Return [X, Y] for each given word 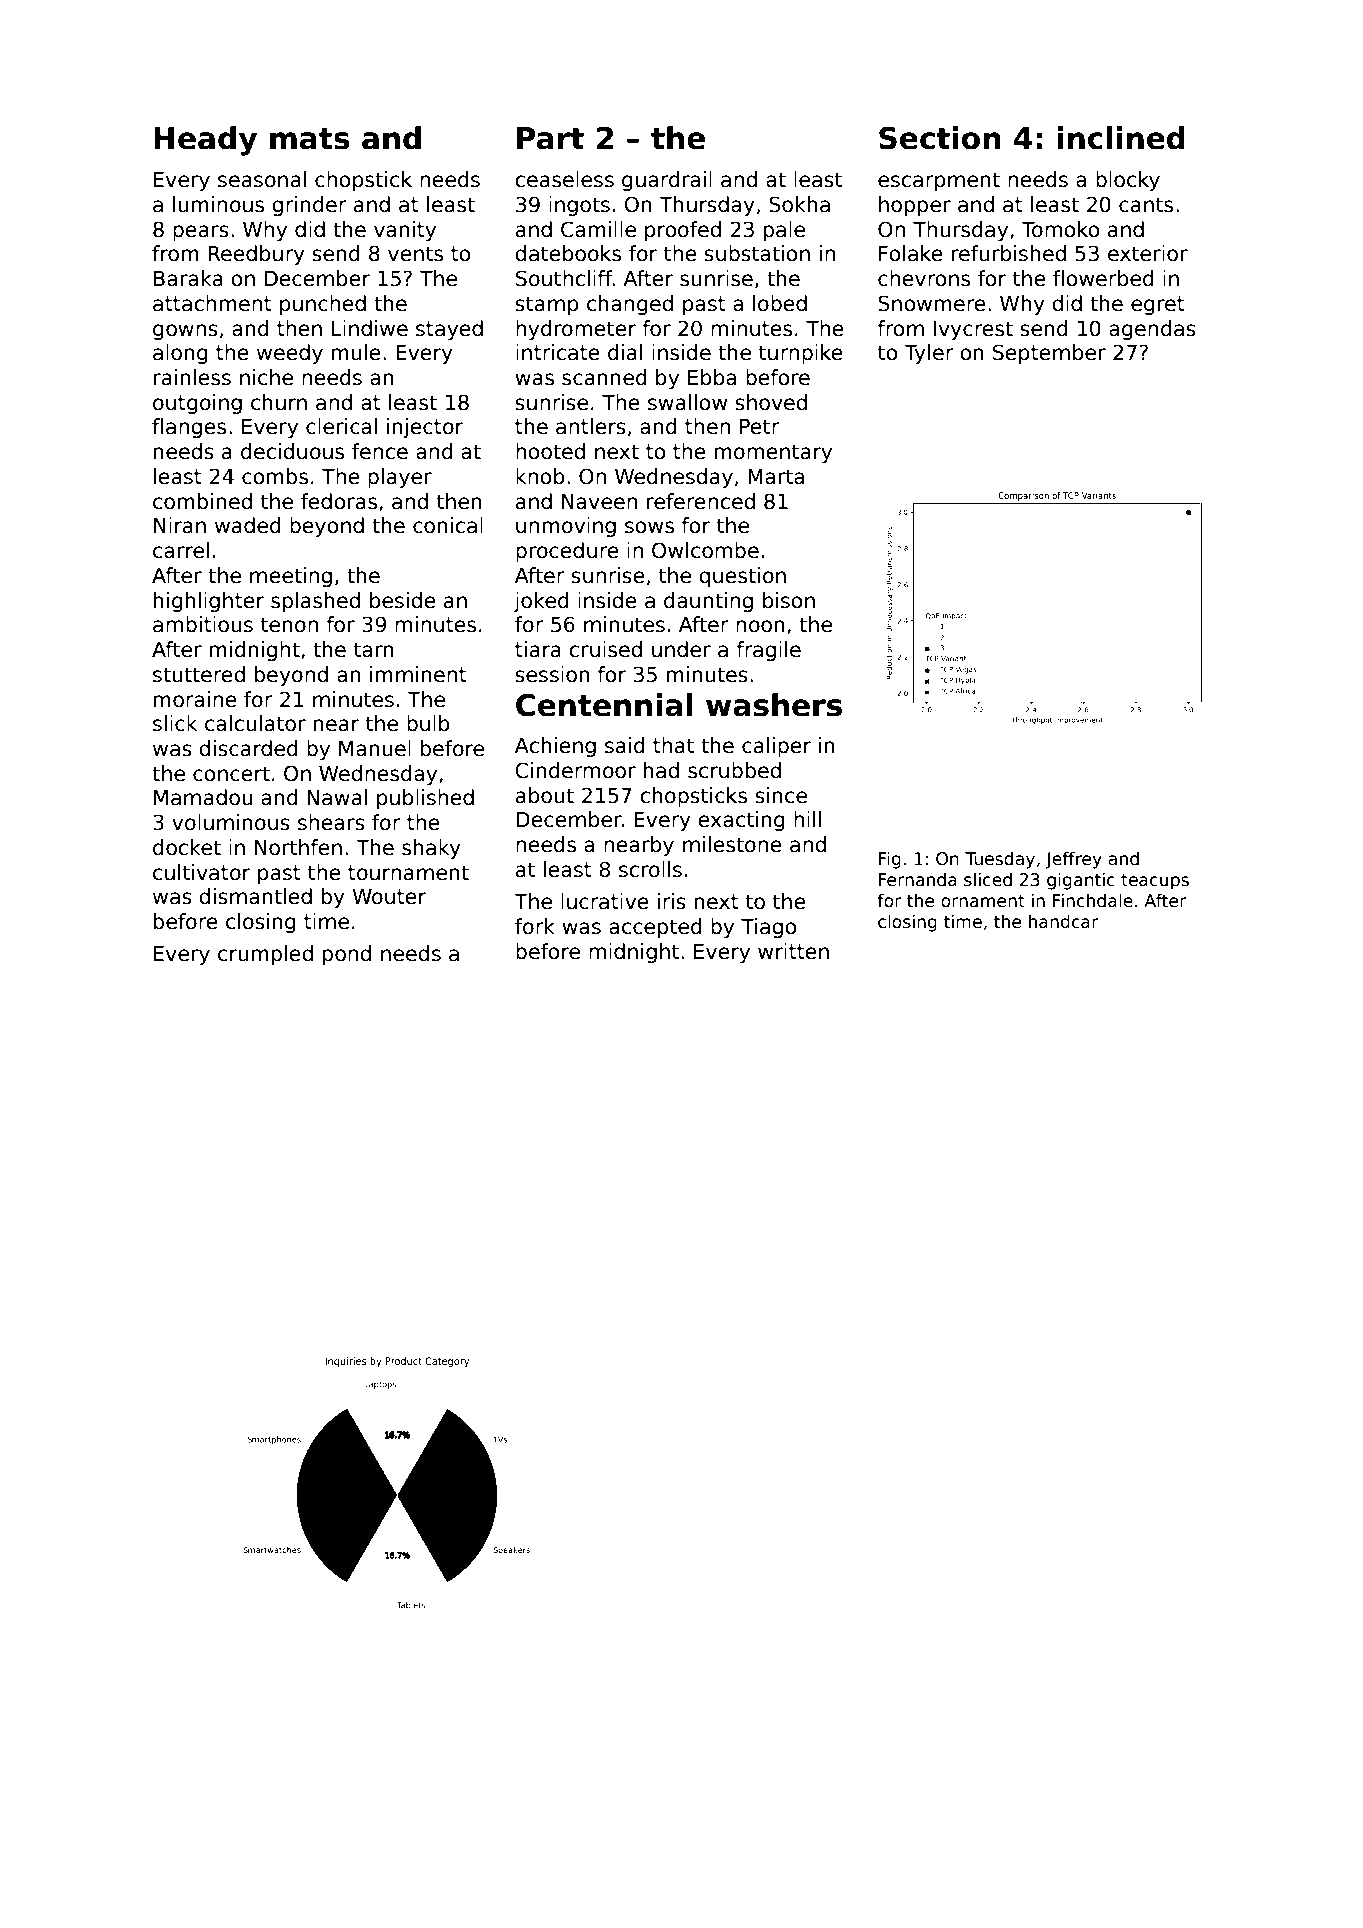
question [742, 577]
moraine [195, 699]
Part [550, 138]
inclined [1121, 138]
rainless [192, 377]
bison [789, 600]
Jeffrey [1073, 860]
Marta [776, 477]
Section [939, 138]
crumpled [265, 955]
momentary [773, 453]
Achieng [555, 747]
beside [403, 600]
